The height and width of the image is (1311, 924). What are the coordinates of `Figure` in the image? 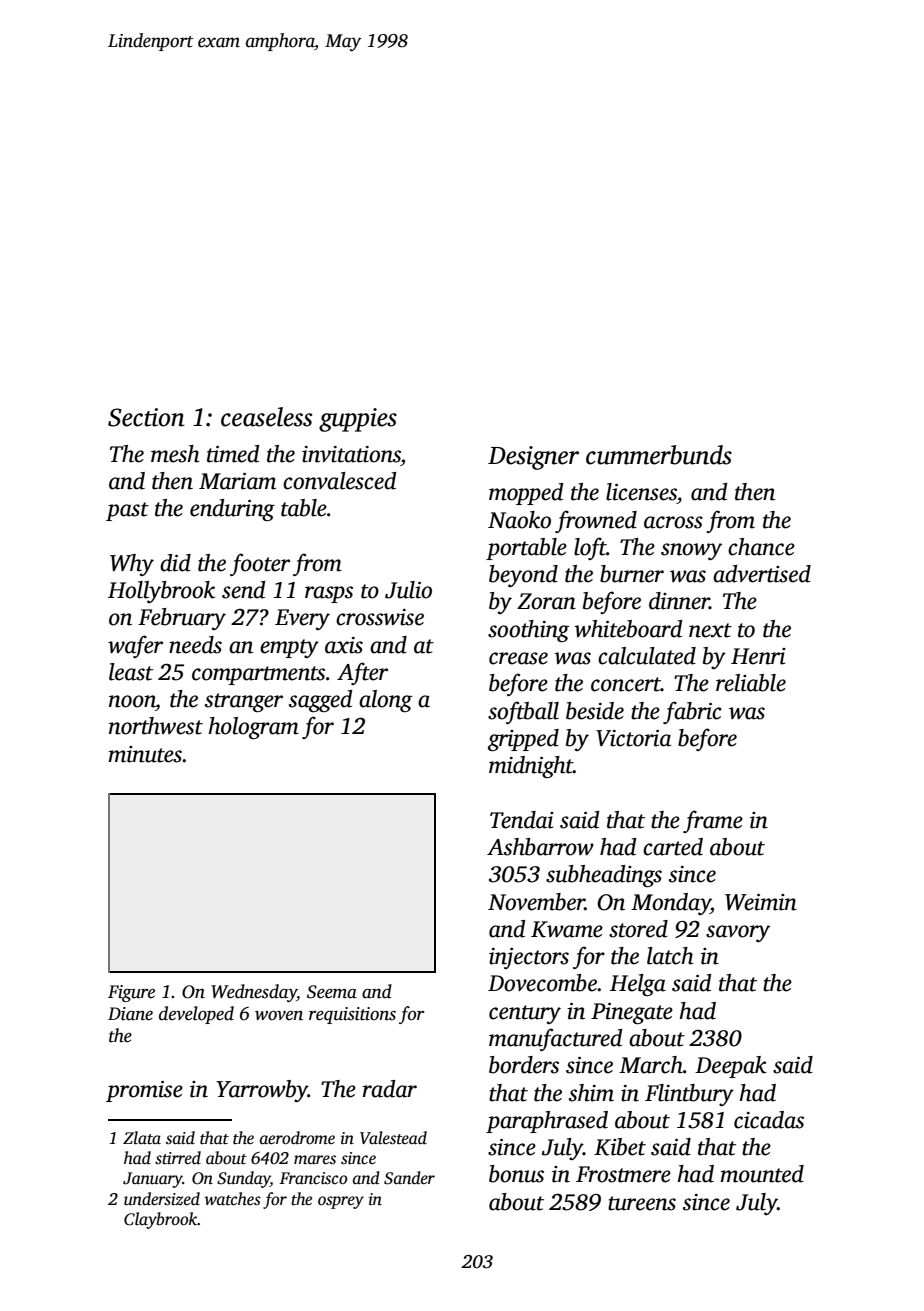 It's located at (131, 993).
